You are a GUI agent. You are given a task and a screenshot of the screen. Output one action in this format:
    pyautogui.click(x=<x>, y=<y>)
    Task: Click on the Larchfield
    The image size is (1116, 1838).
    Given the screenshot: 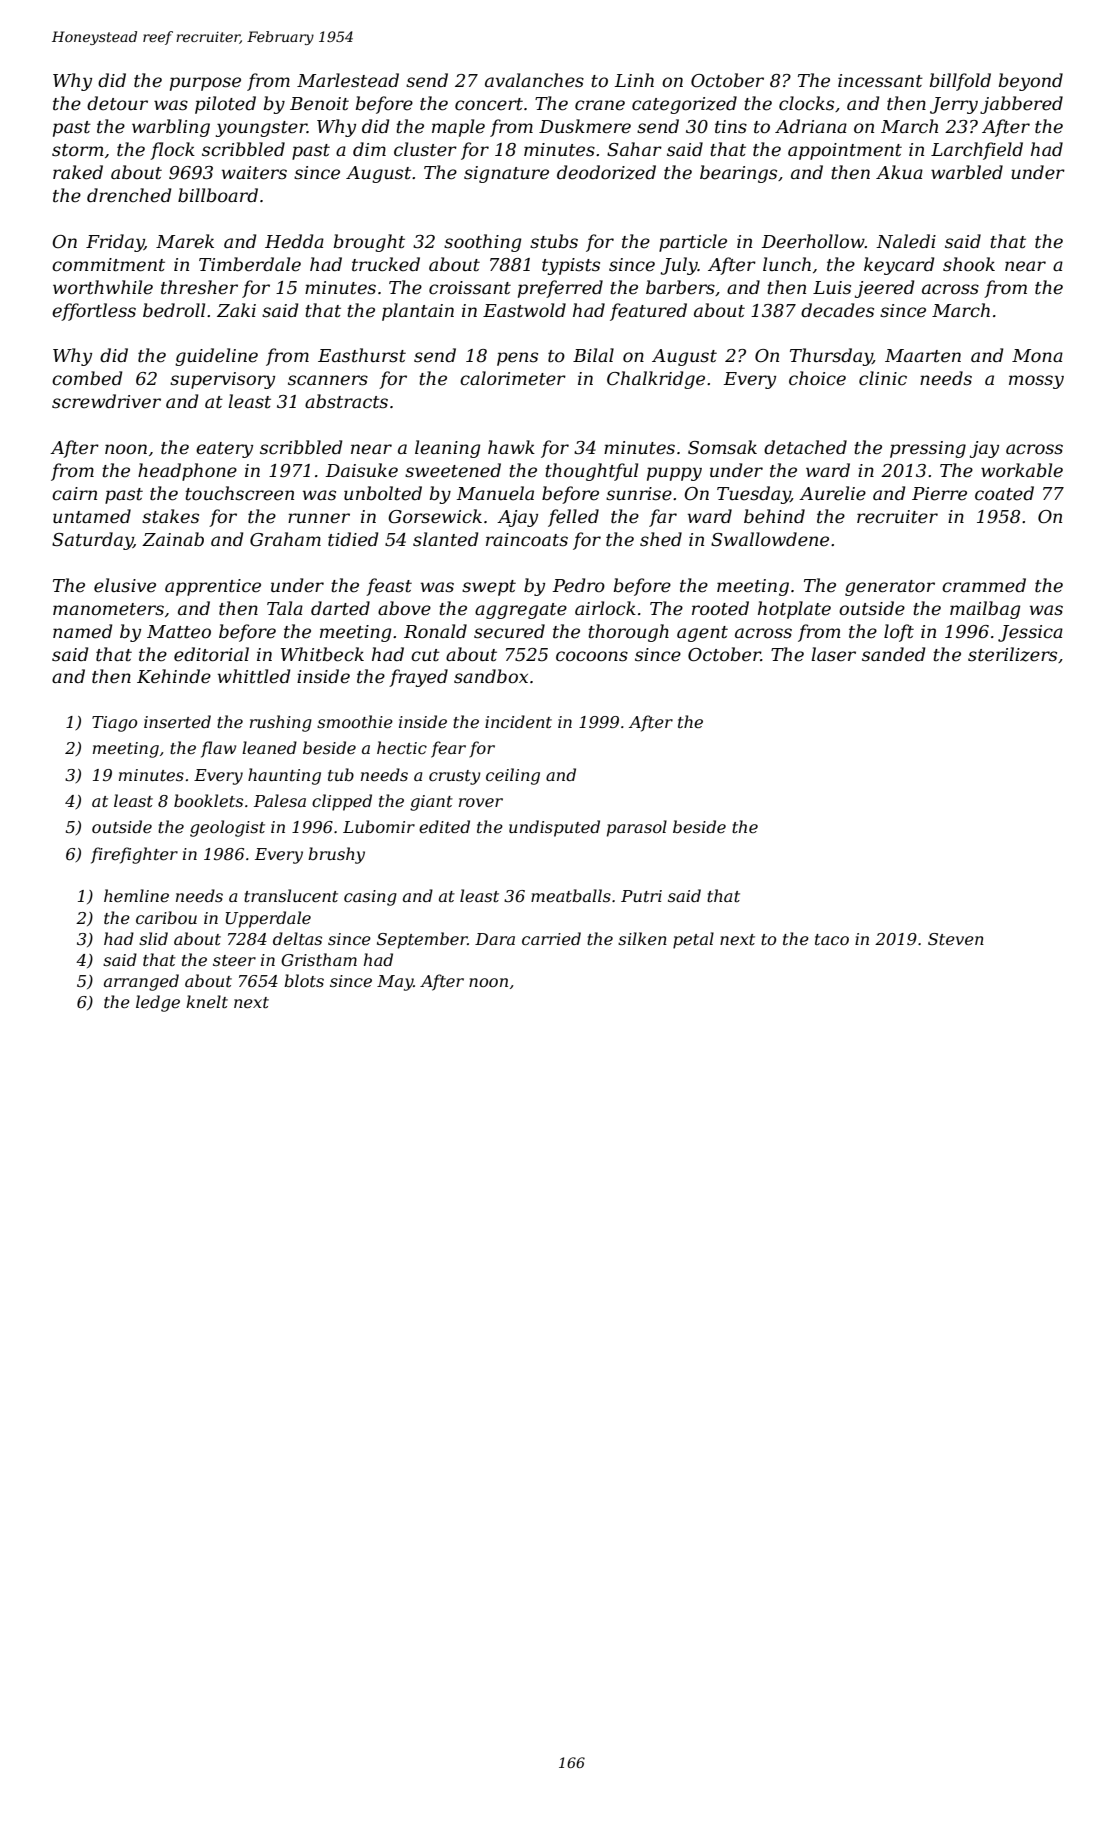 What is the action you would take?
    pyautogui.click(x=977, y=151)
